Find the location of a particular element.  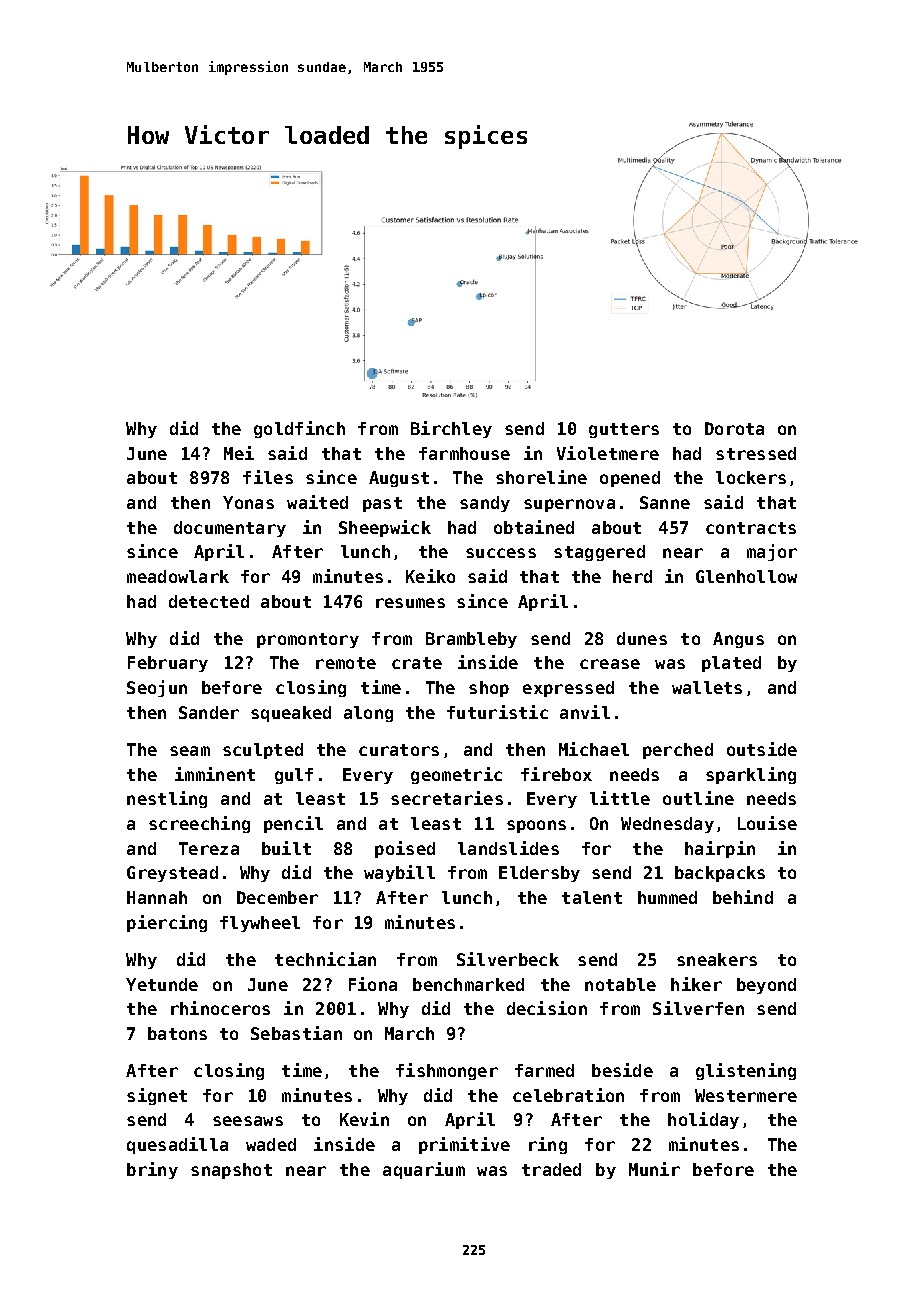

spoons is located at coordinates (536, 826).
